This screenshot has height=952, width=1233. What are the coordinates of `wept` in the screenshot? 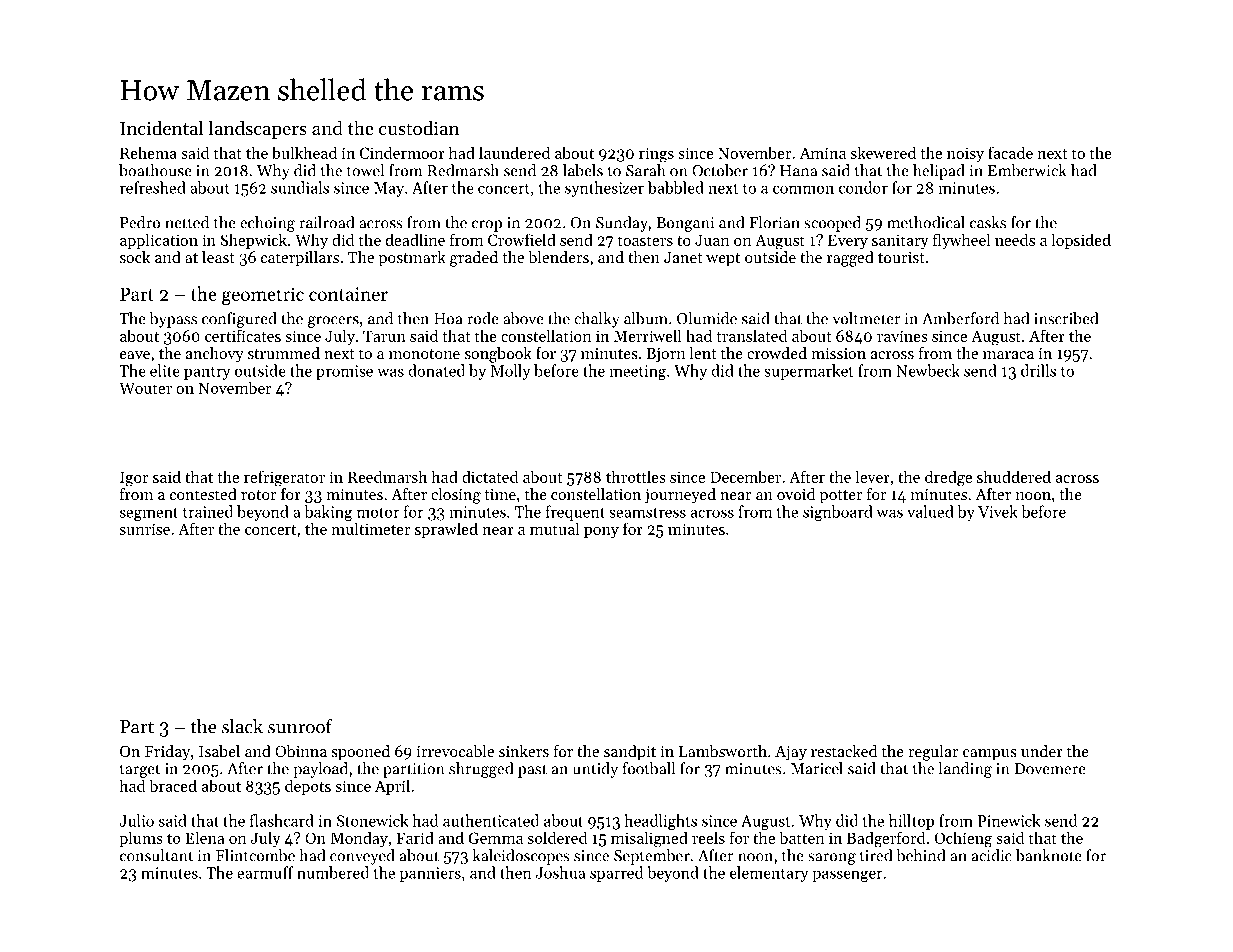 It's located at (723, 260).
